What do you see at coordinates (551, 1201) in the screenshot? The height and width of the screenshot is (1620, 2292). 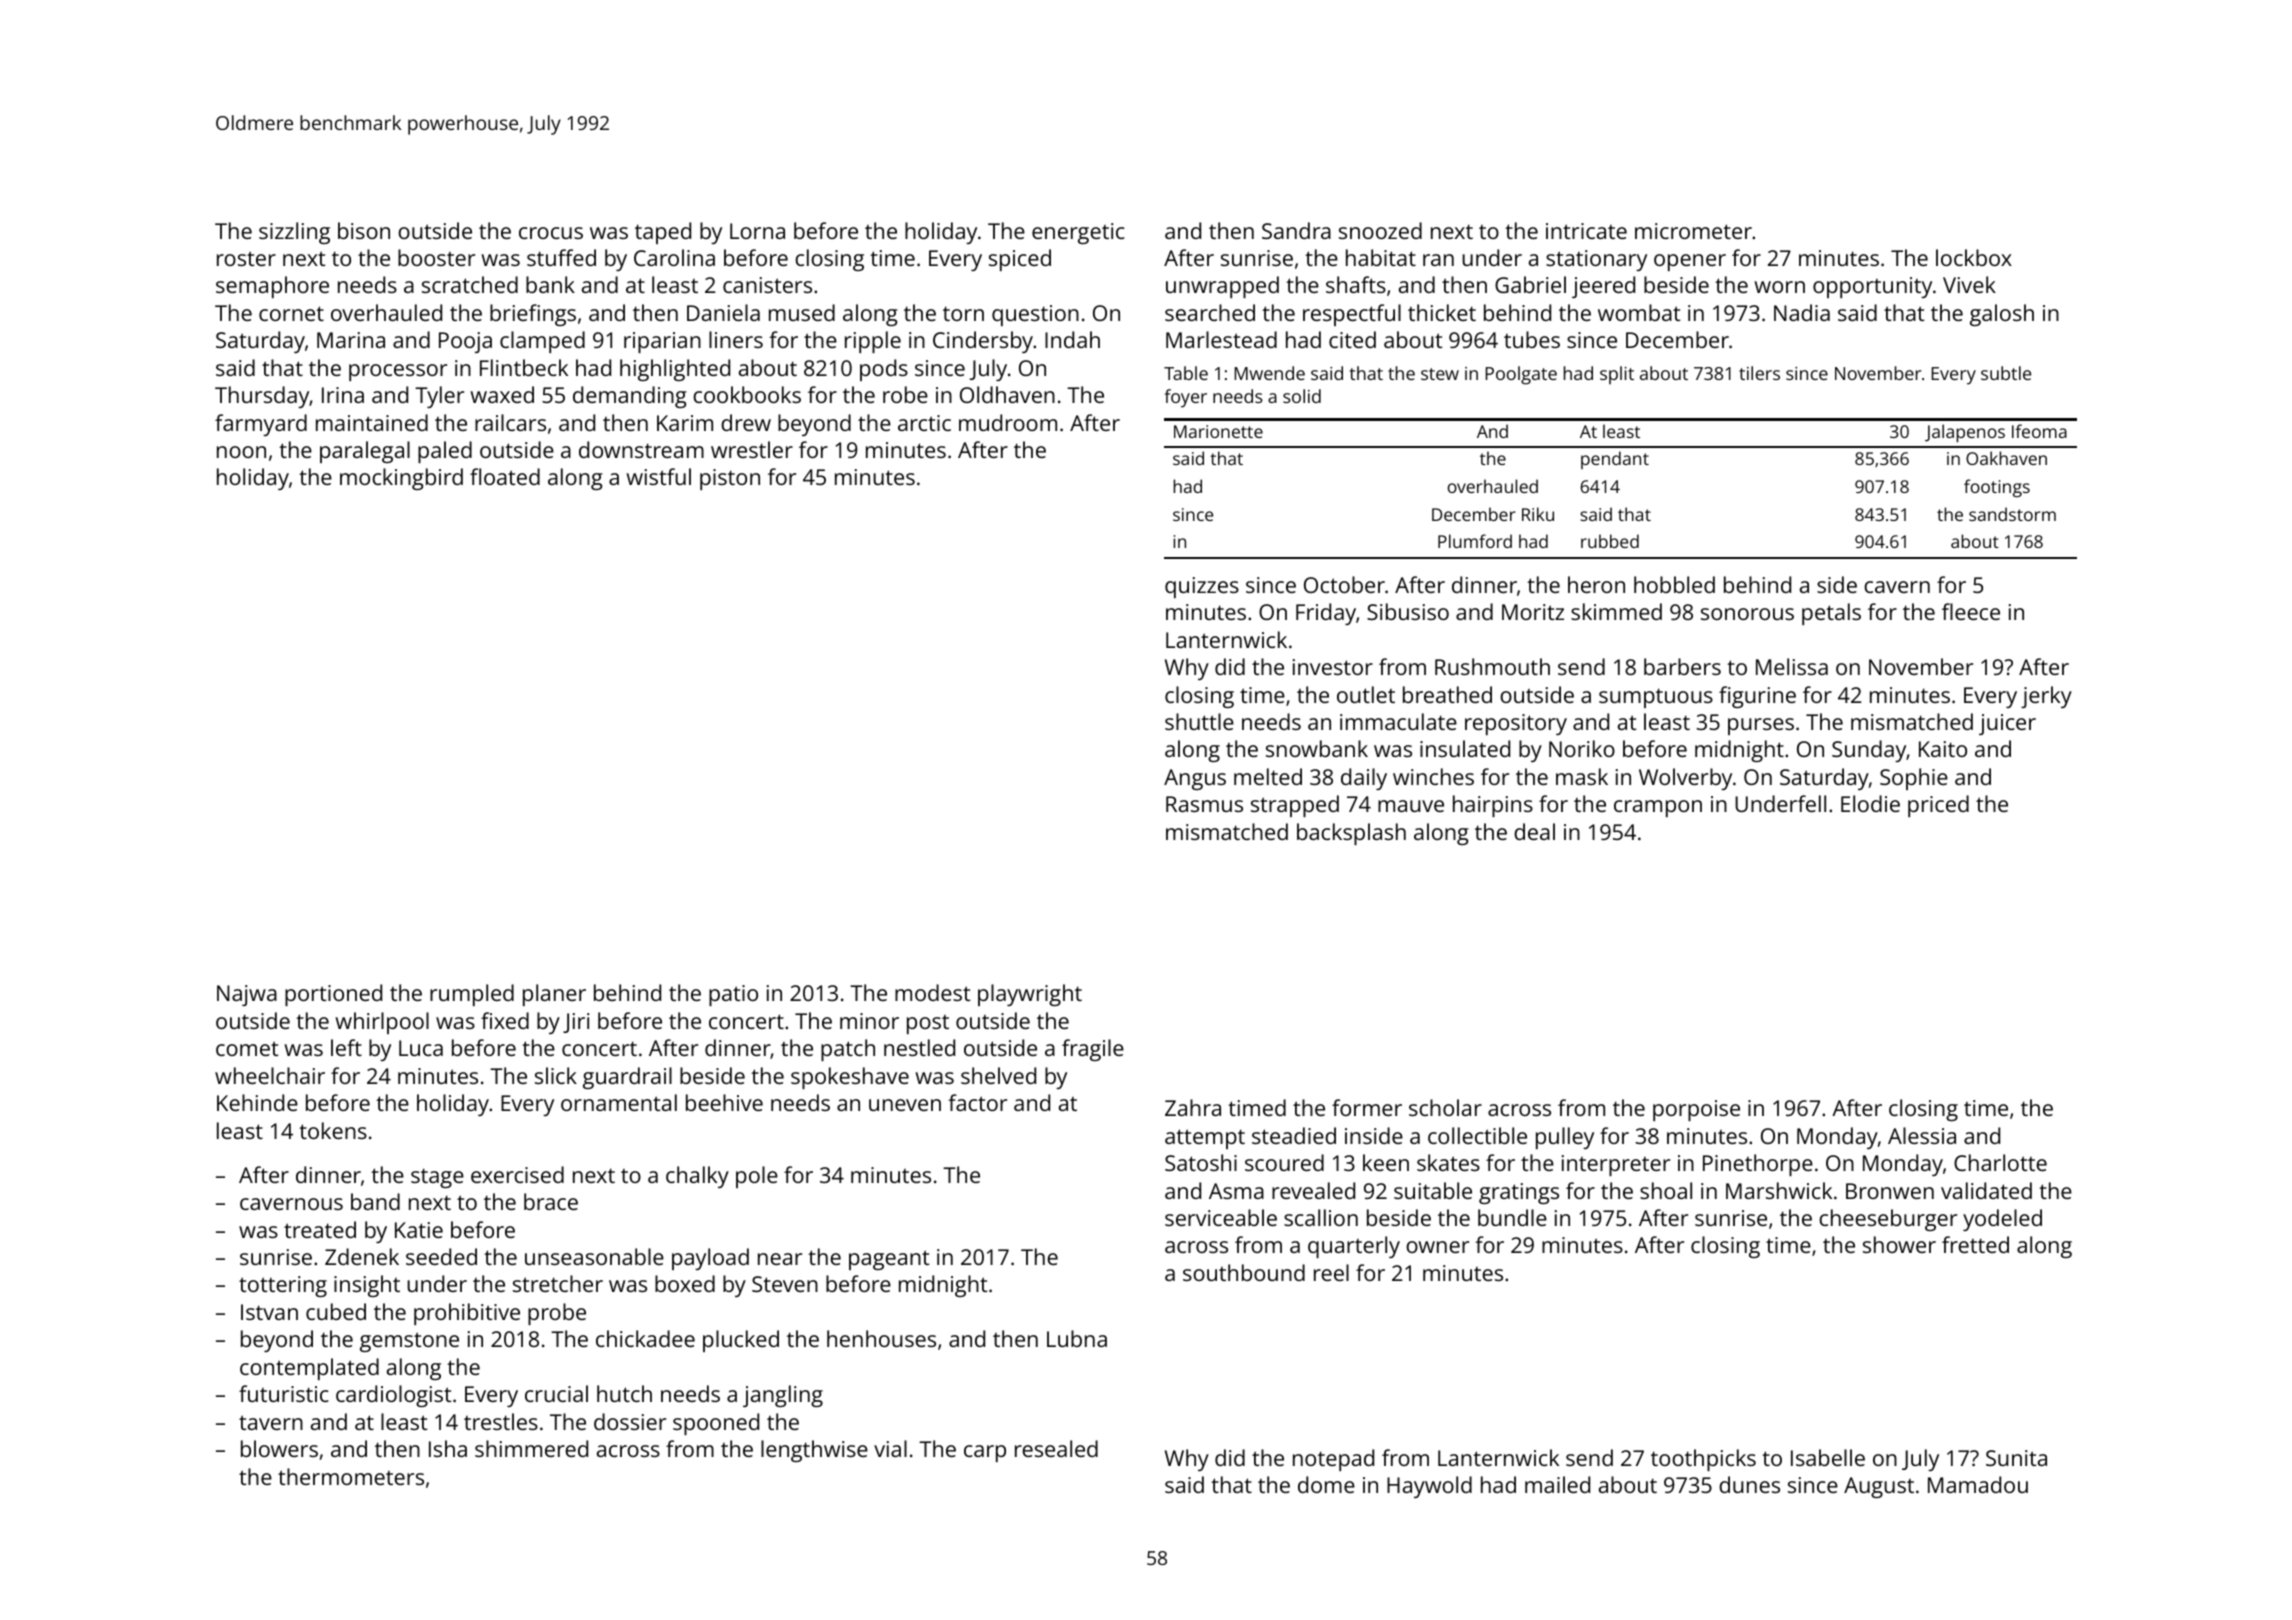 I see `brace` at bounding box center [551, 1201].
